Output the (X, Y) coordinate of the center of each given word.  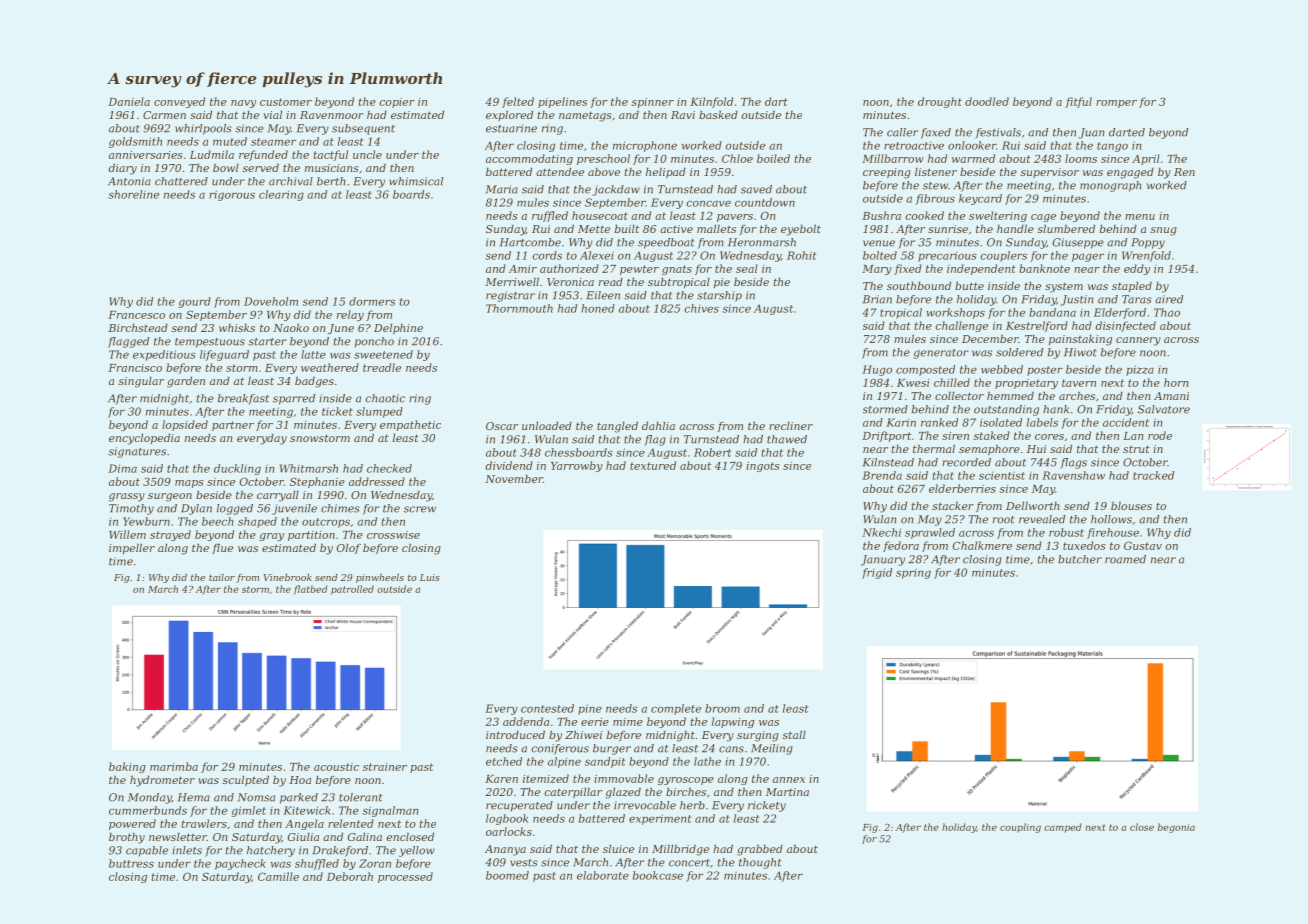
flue (222, 548)
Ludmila (212, 154)
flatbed (310, 590)
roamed (1125, 559)
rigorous (232, 195)
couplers (1004, 256)
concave (709, 203)
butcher (1080, 559)
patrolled (352, 590)
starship (719, 296)
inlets (187, 850)
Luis (430, 577)
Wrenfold (1146, 256)
